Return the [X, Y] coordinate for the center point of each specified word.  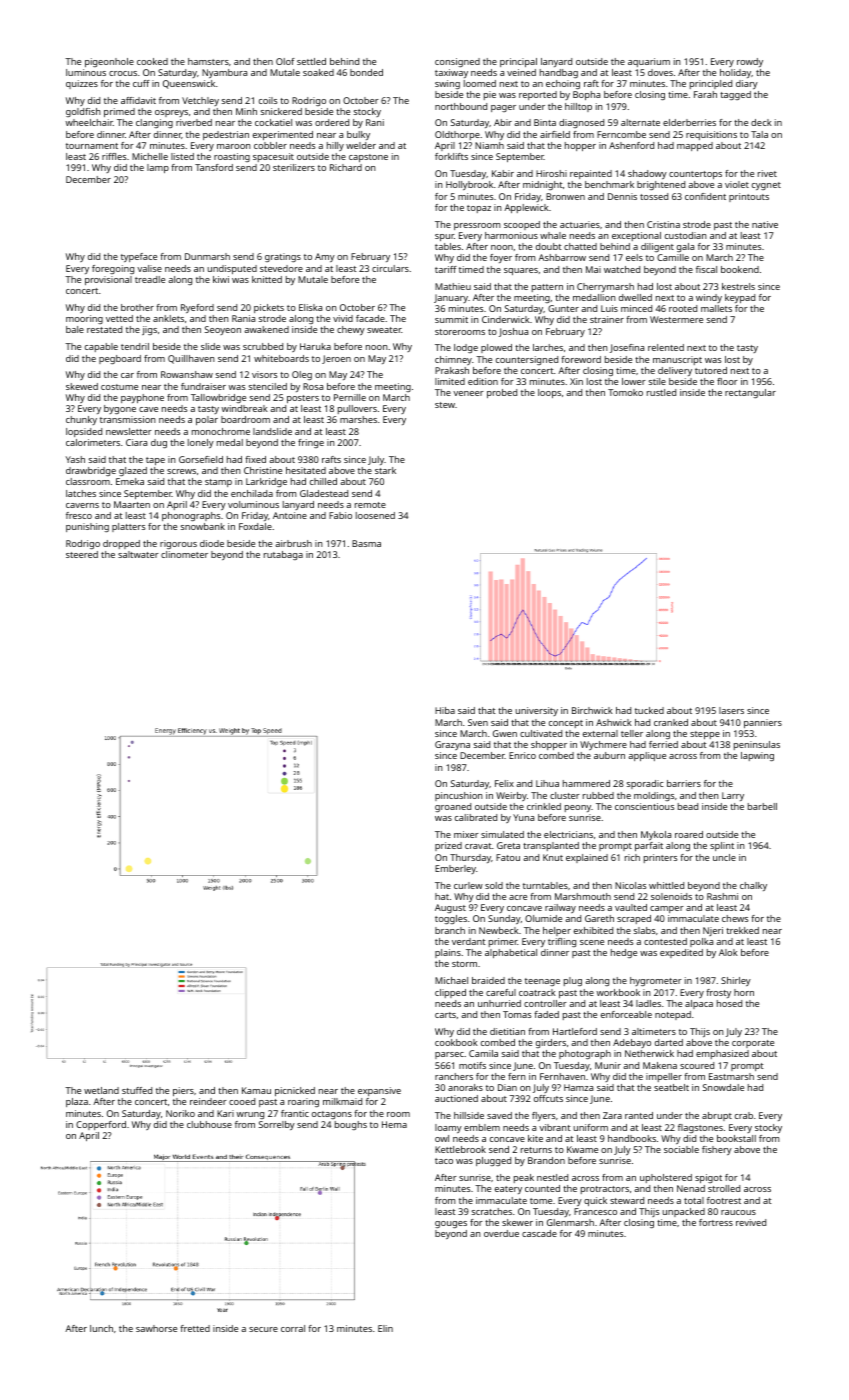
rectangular [750, 393]
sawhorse [156, 1328]
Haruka [315, 346]
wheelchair [89, 122]
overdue [501, 1233]
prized [448, 846]
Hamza [578, 1087]
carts [445, 1015]
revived [751, 1222]
